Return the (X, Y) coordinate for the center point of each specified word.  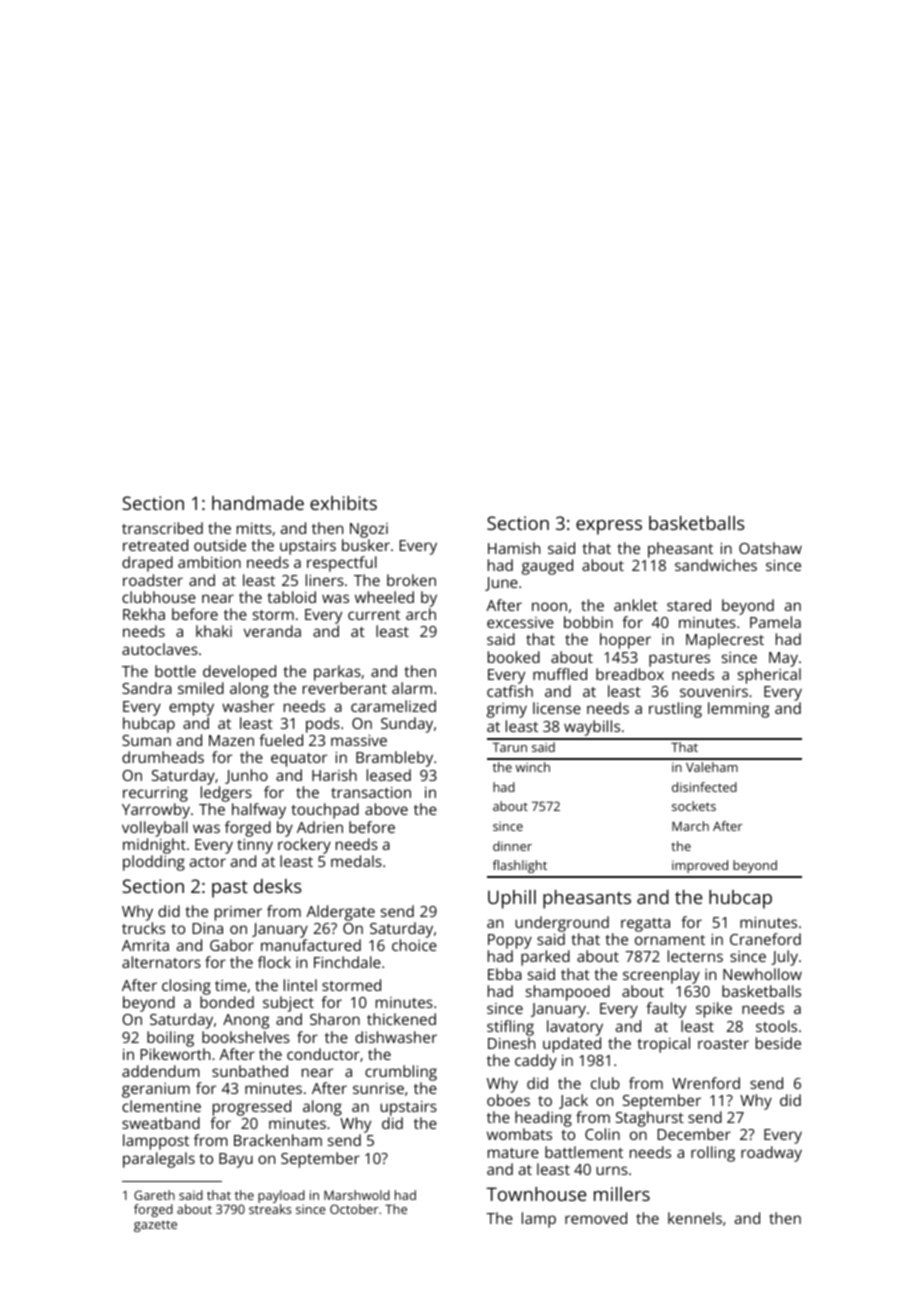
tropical (663, 1045)
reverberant (345, 688)
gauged (547, 567)
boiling (170, 1039)
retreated (155, 545)
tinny (255, 846)
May (783, 659)
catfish (510, 691)
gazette (155, 1226)
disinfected (704, 787)
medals (356, 861)
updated (572, 1045)
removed (596, 1218)
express (609, 527)
